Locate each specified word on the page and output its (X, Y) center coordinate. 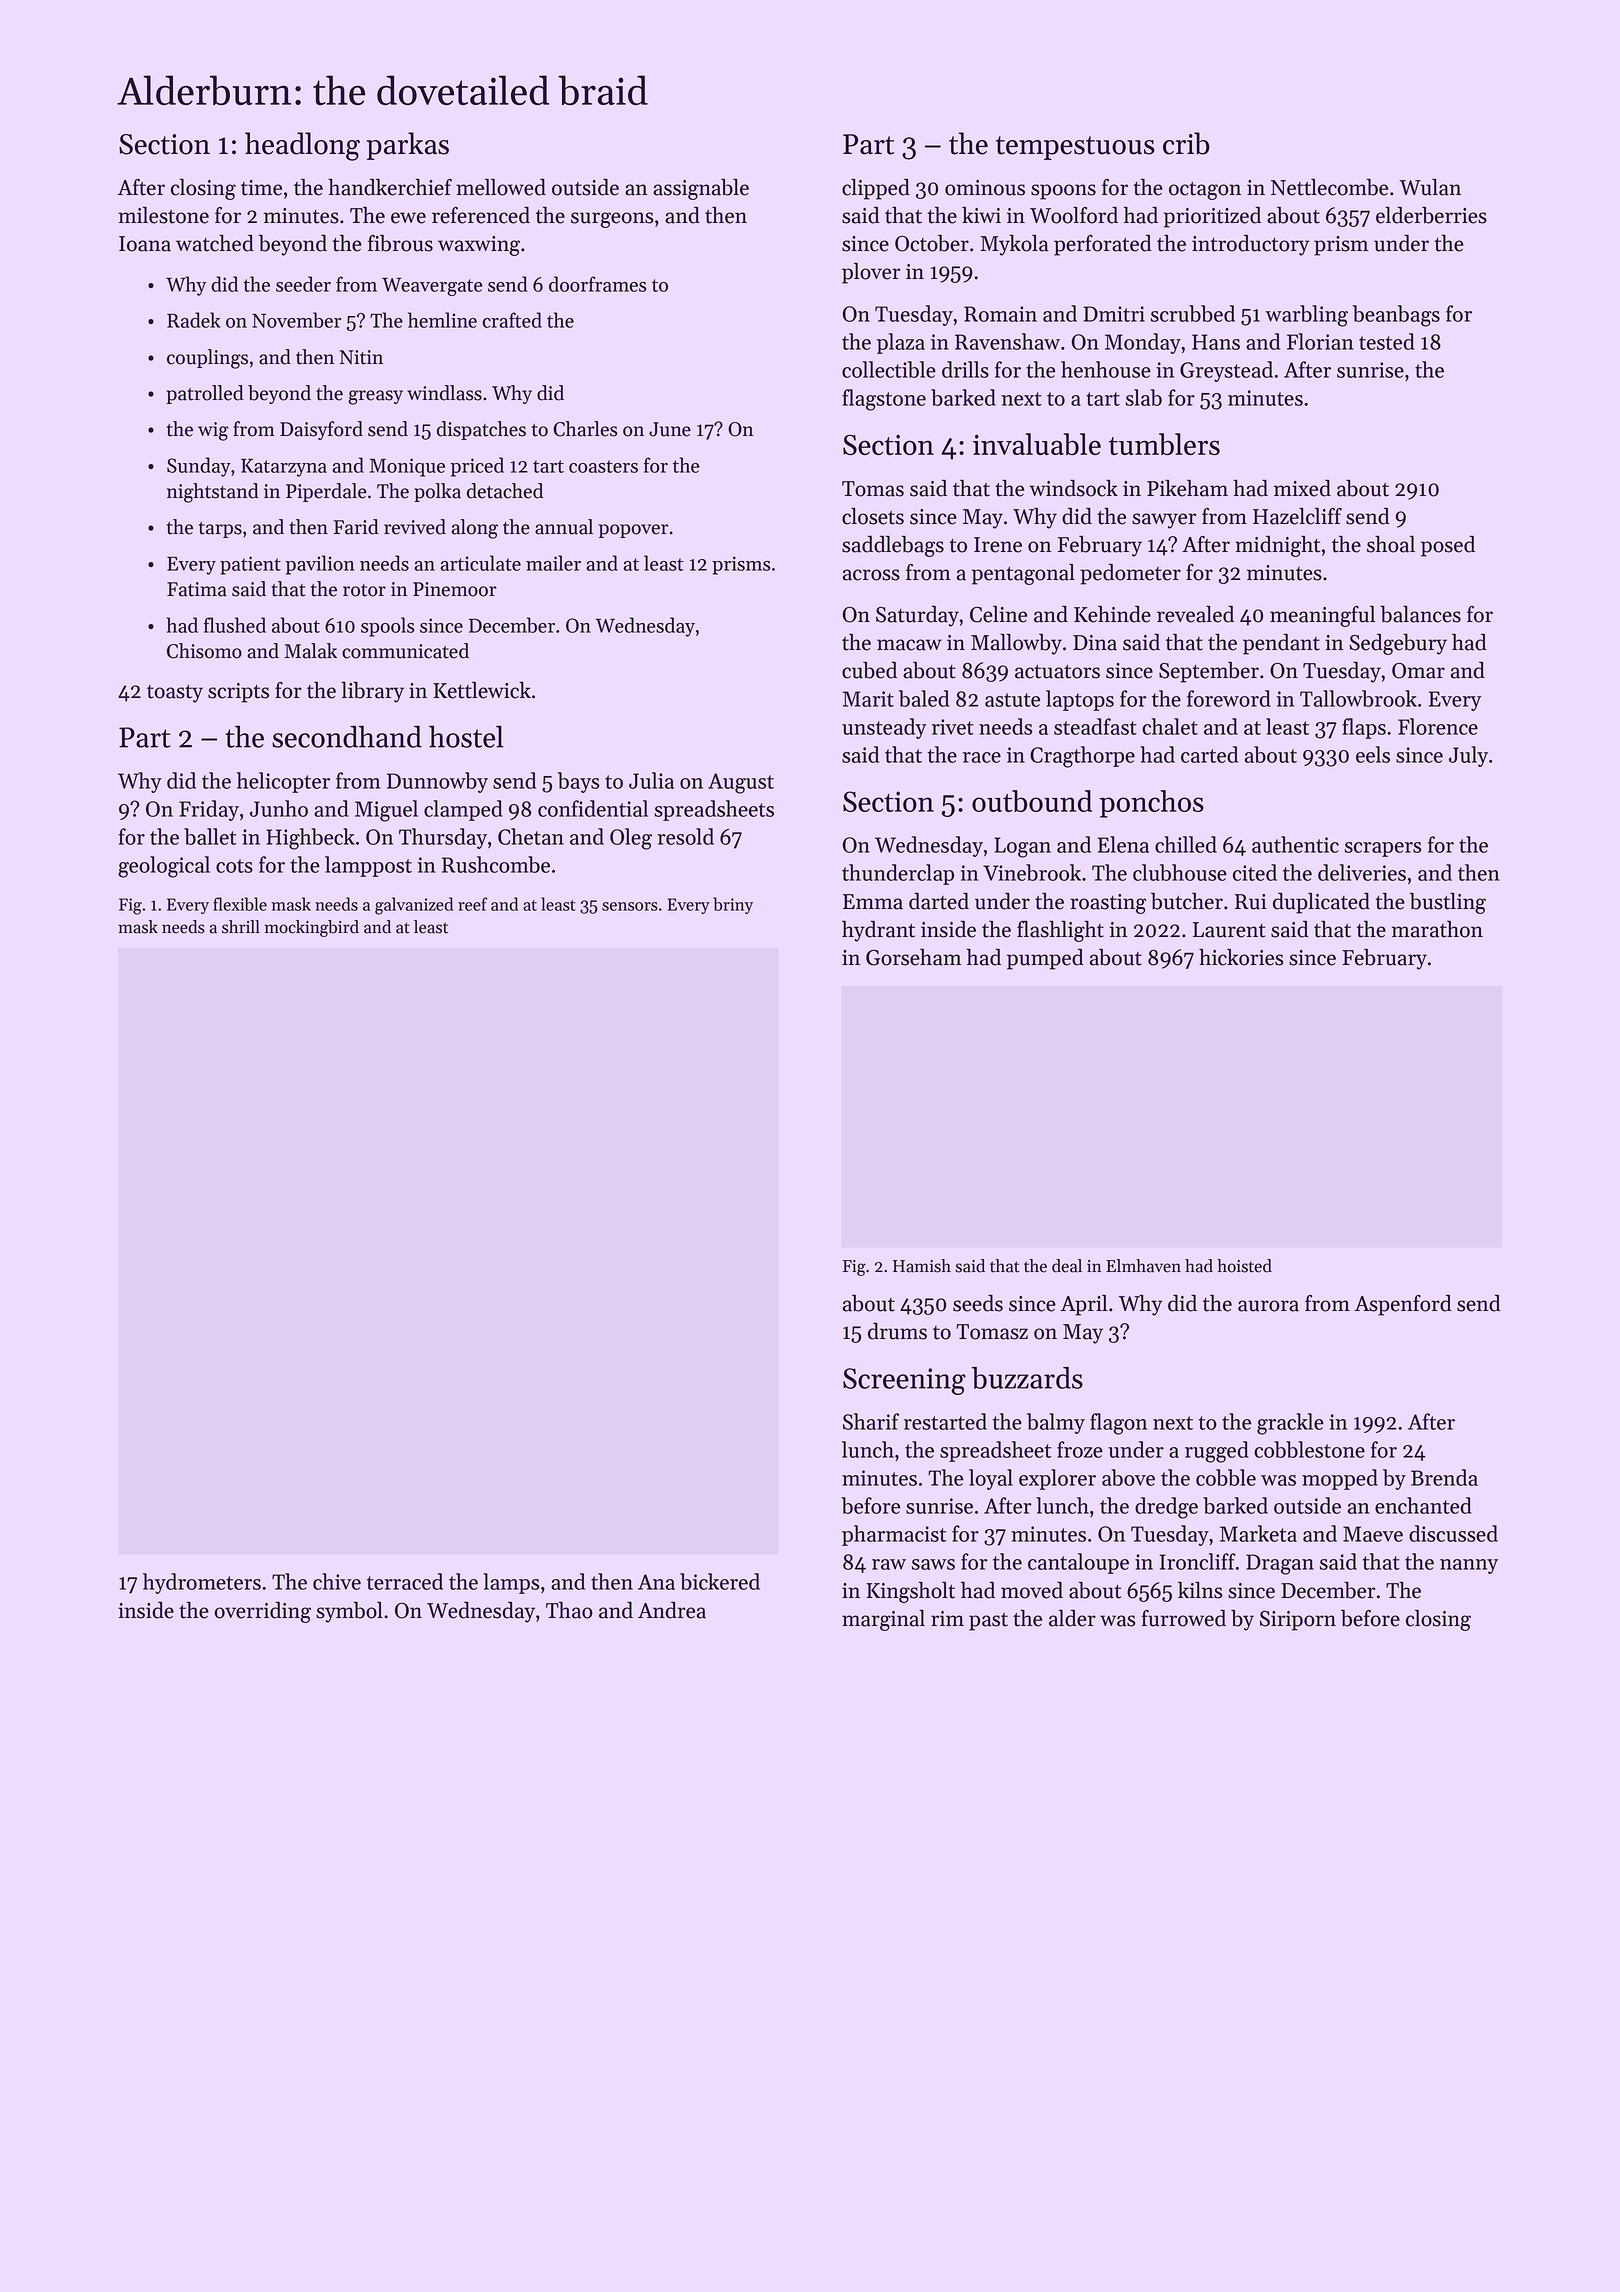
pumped (1045, 959)
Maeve (1373, 1534)
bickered (720, 1581)
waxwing (479, 246)
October (932, 243)
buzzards (1027, 1378)
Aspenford (1403, 1305)
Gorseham (913, 957)
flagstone (884, 400)
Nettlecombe (1329, 187)
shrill (241, 927)
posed (1448, 546)
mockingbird (312, 928)
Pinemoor (455, 589)
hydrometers (202, 1583)
